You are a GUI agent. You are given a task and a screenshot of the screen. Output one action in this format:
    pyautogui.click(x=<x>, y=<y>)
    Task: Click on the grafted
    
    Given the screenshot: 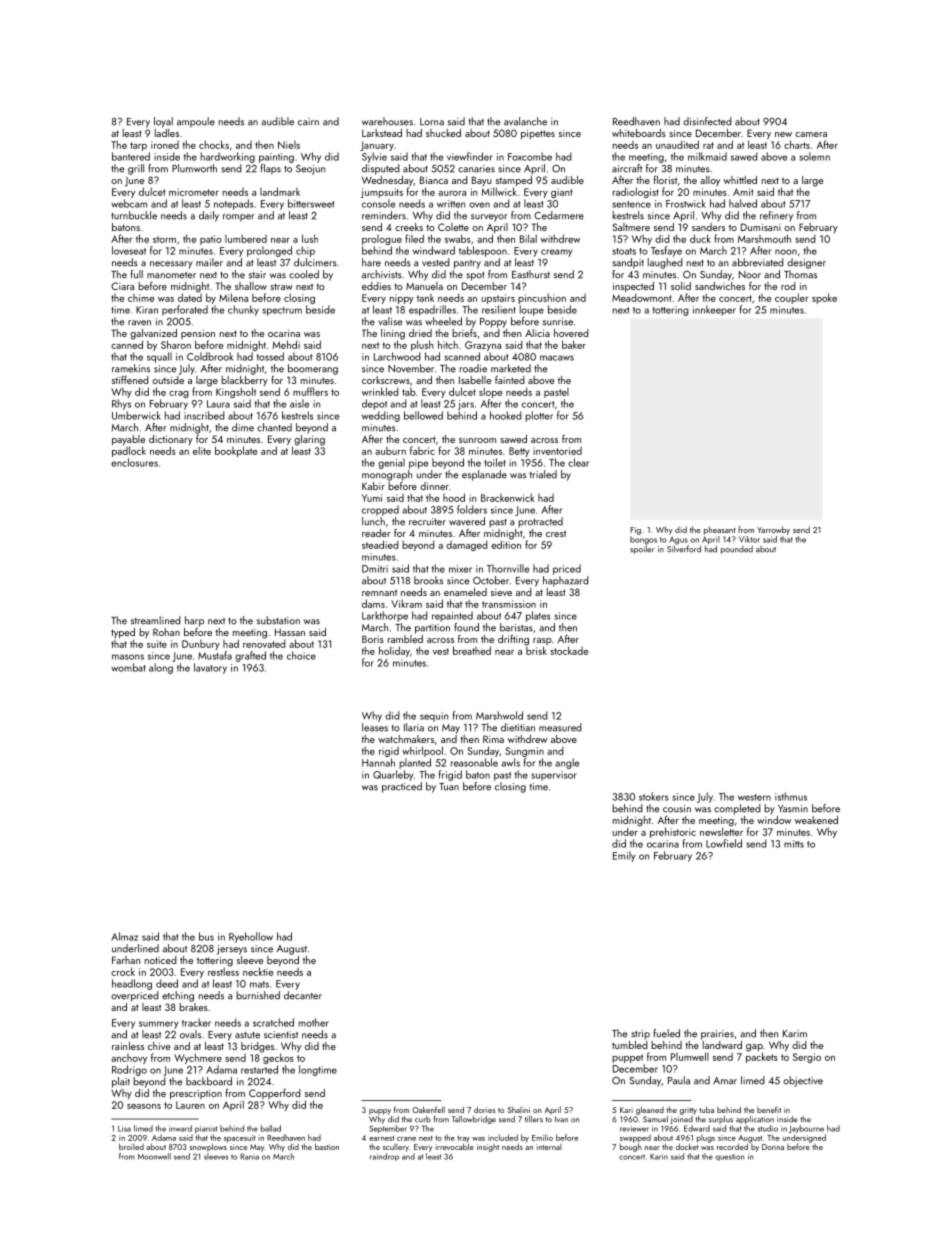 What is the action you would take?
    pyautogui.click(x=250, y=656)
